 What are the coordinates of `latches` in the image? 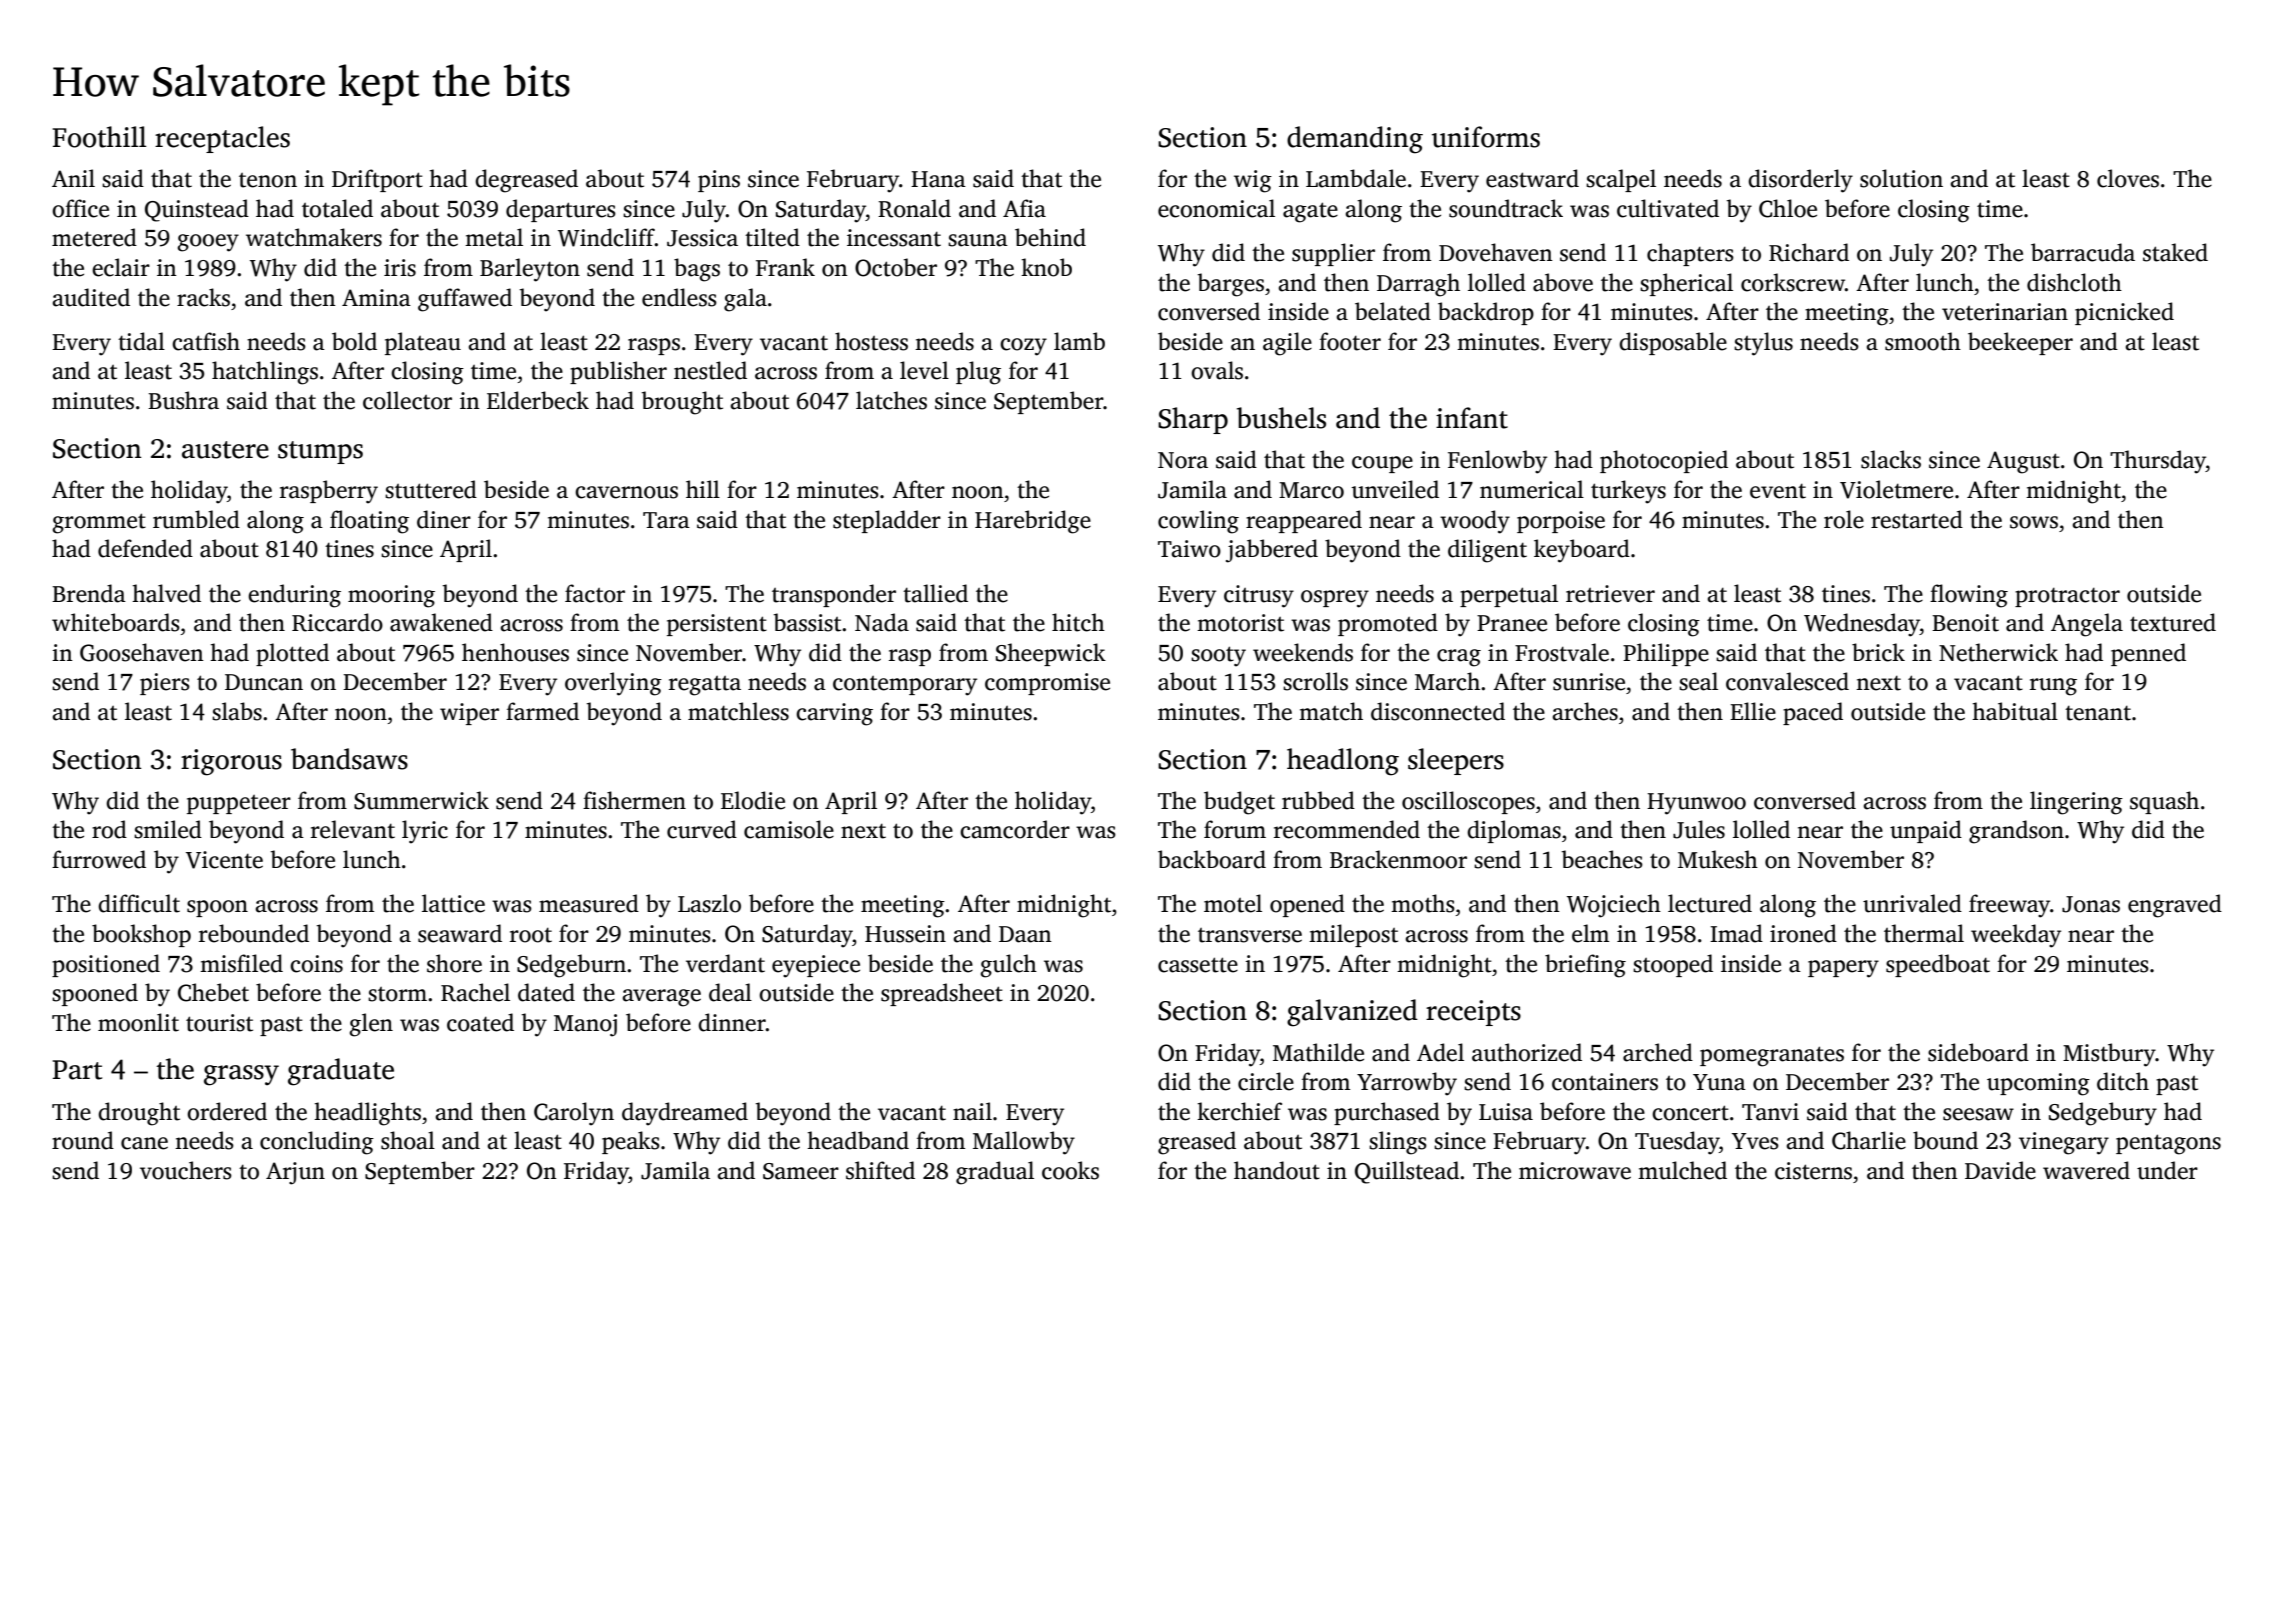 It's located at (891, 400).
